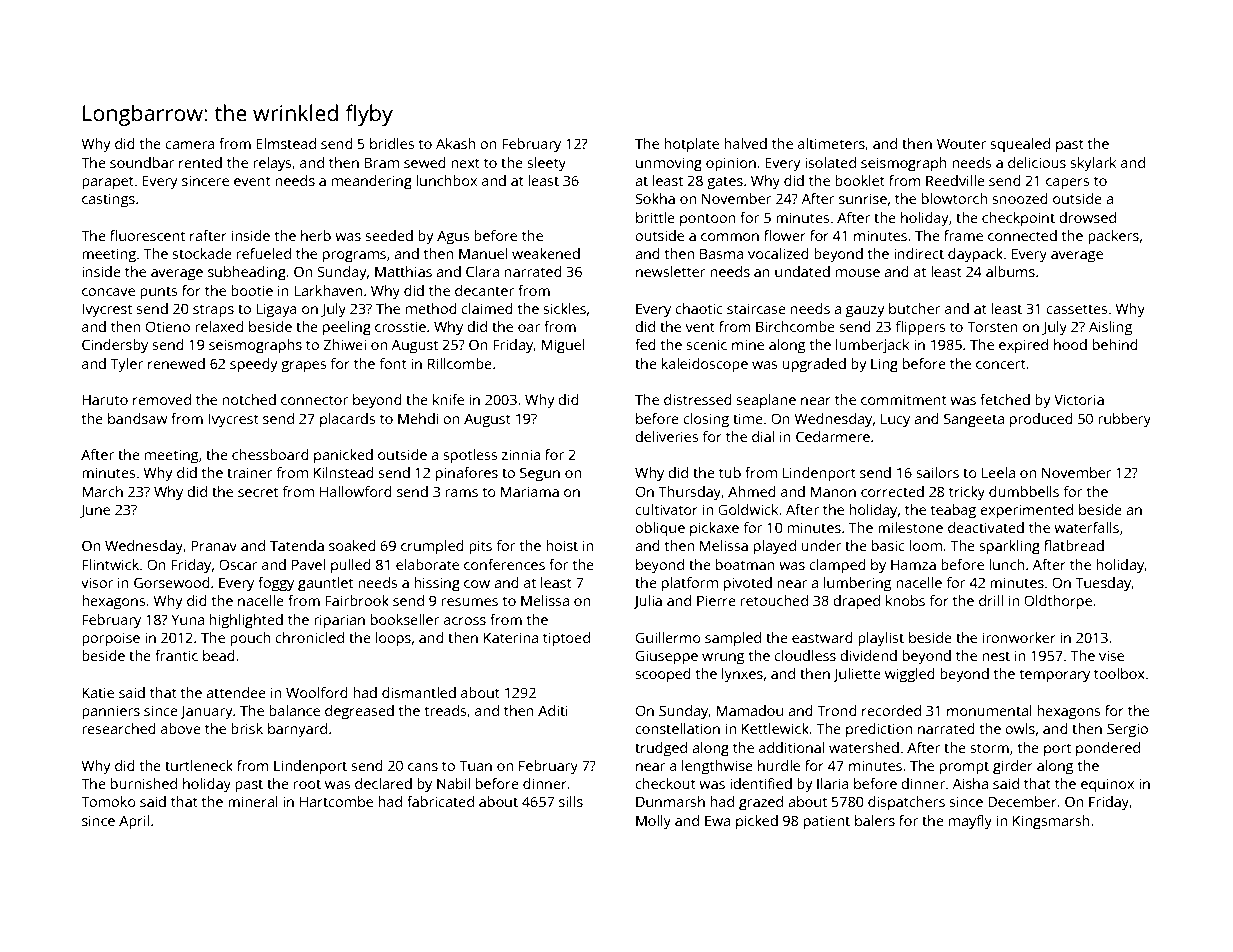  I want to click on temporary, so click(1055, 676).
